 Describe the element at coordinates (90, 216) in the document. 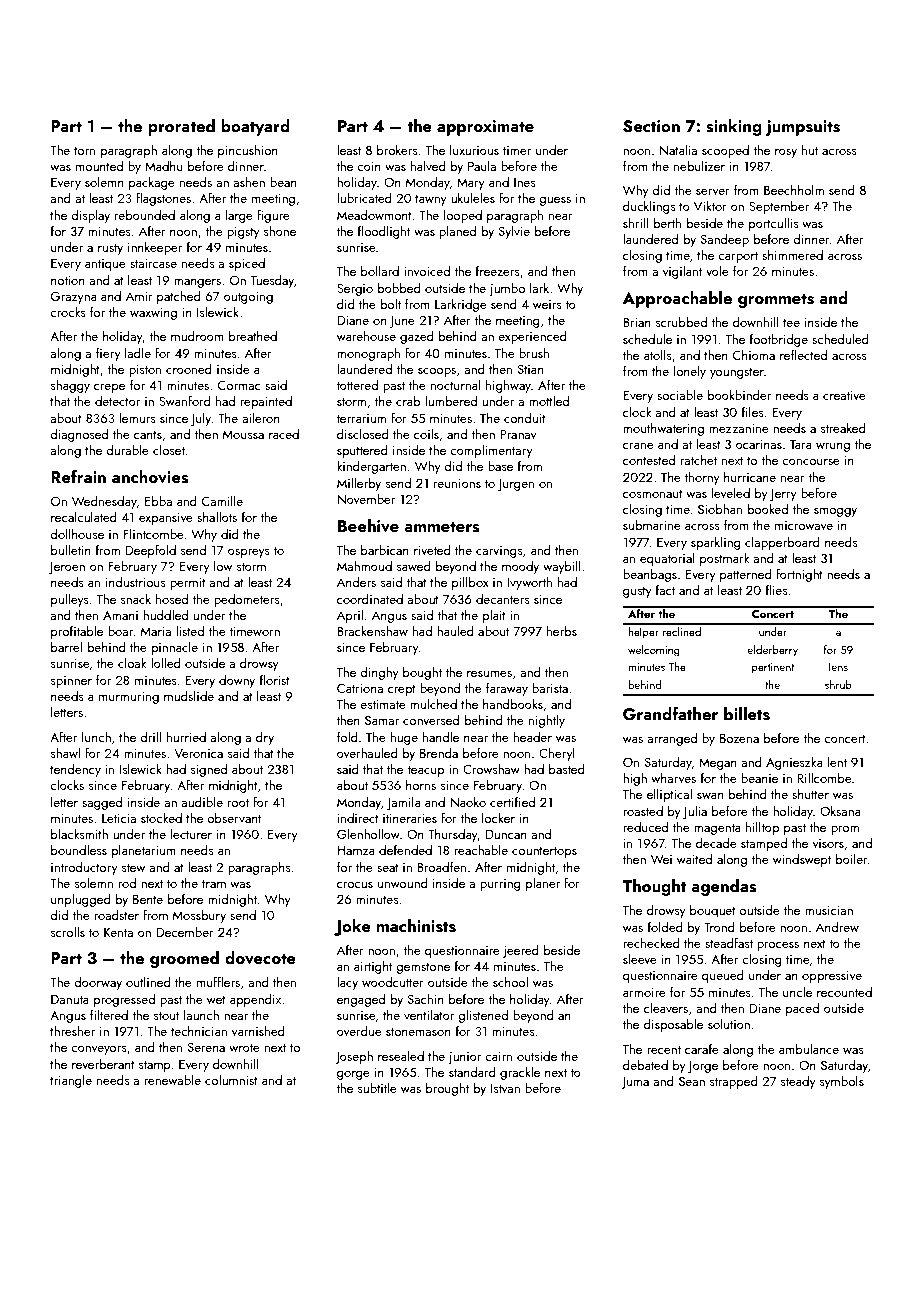

I see `display` at that location.
